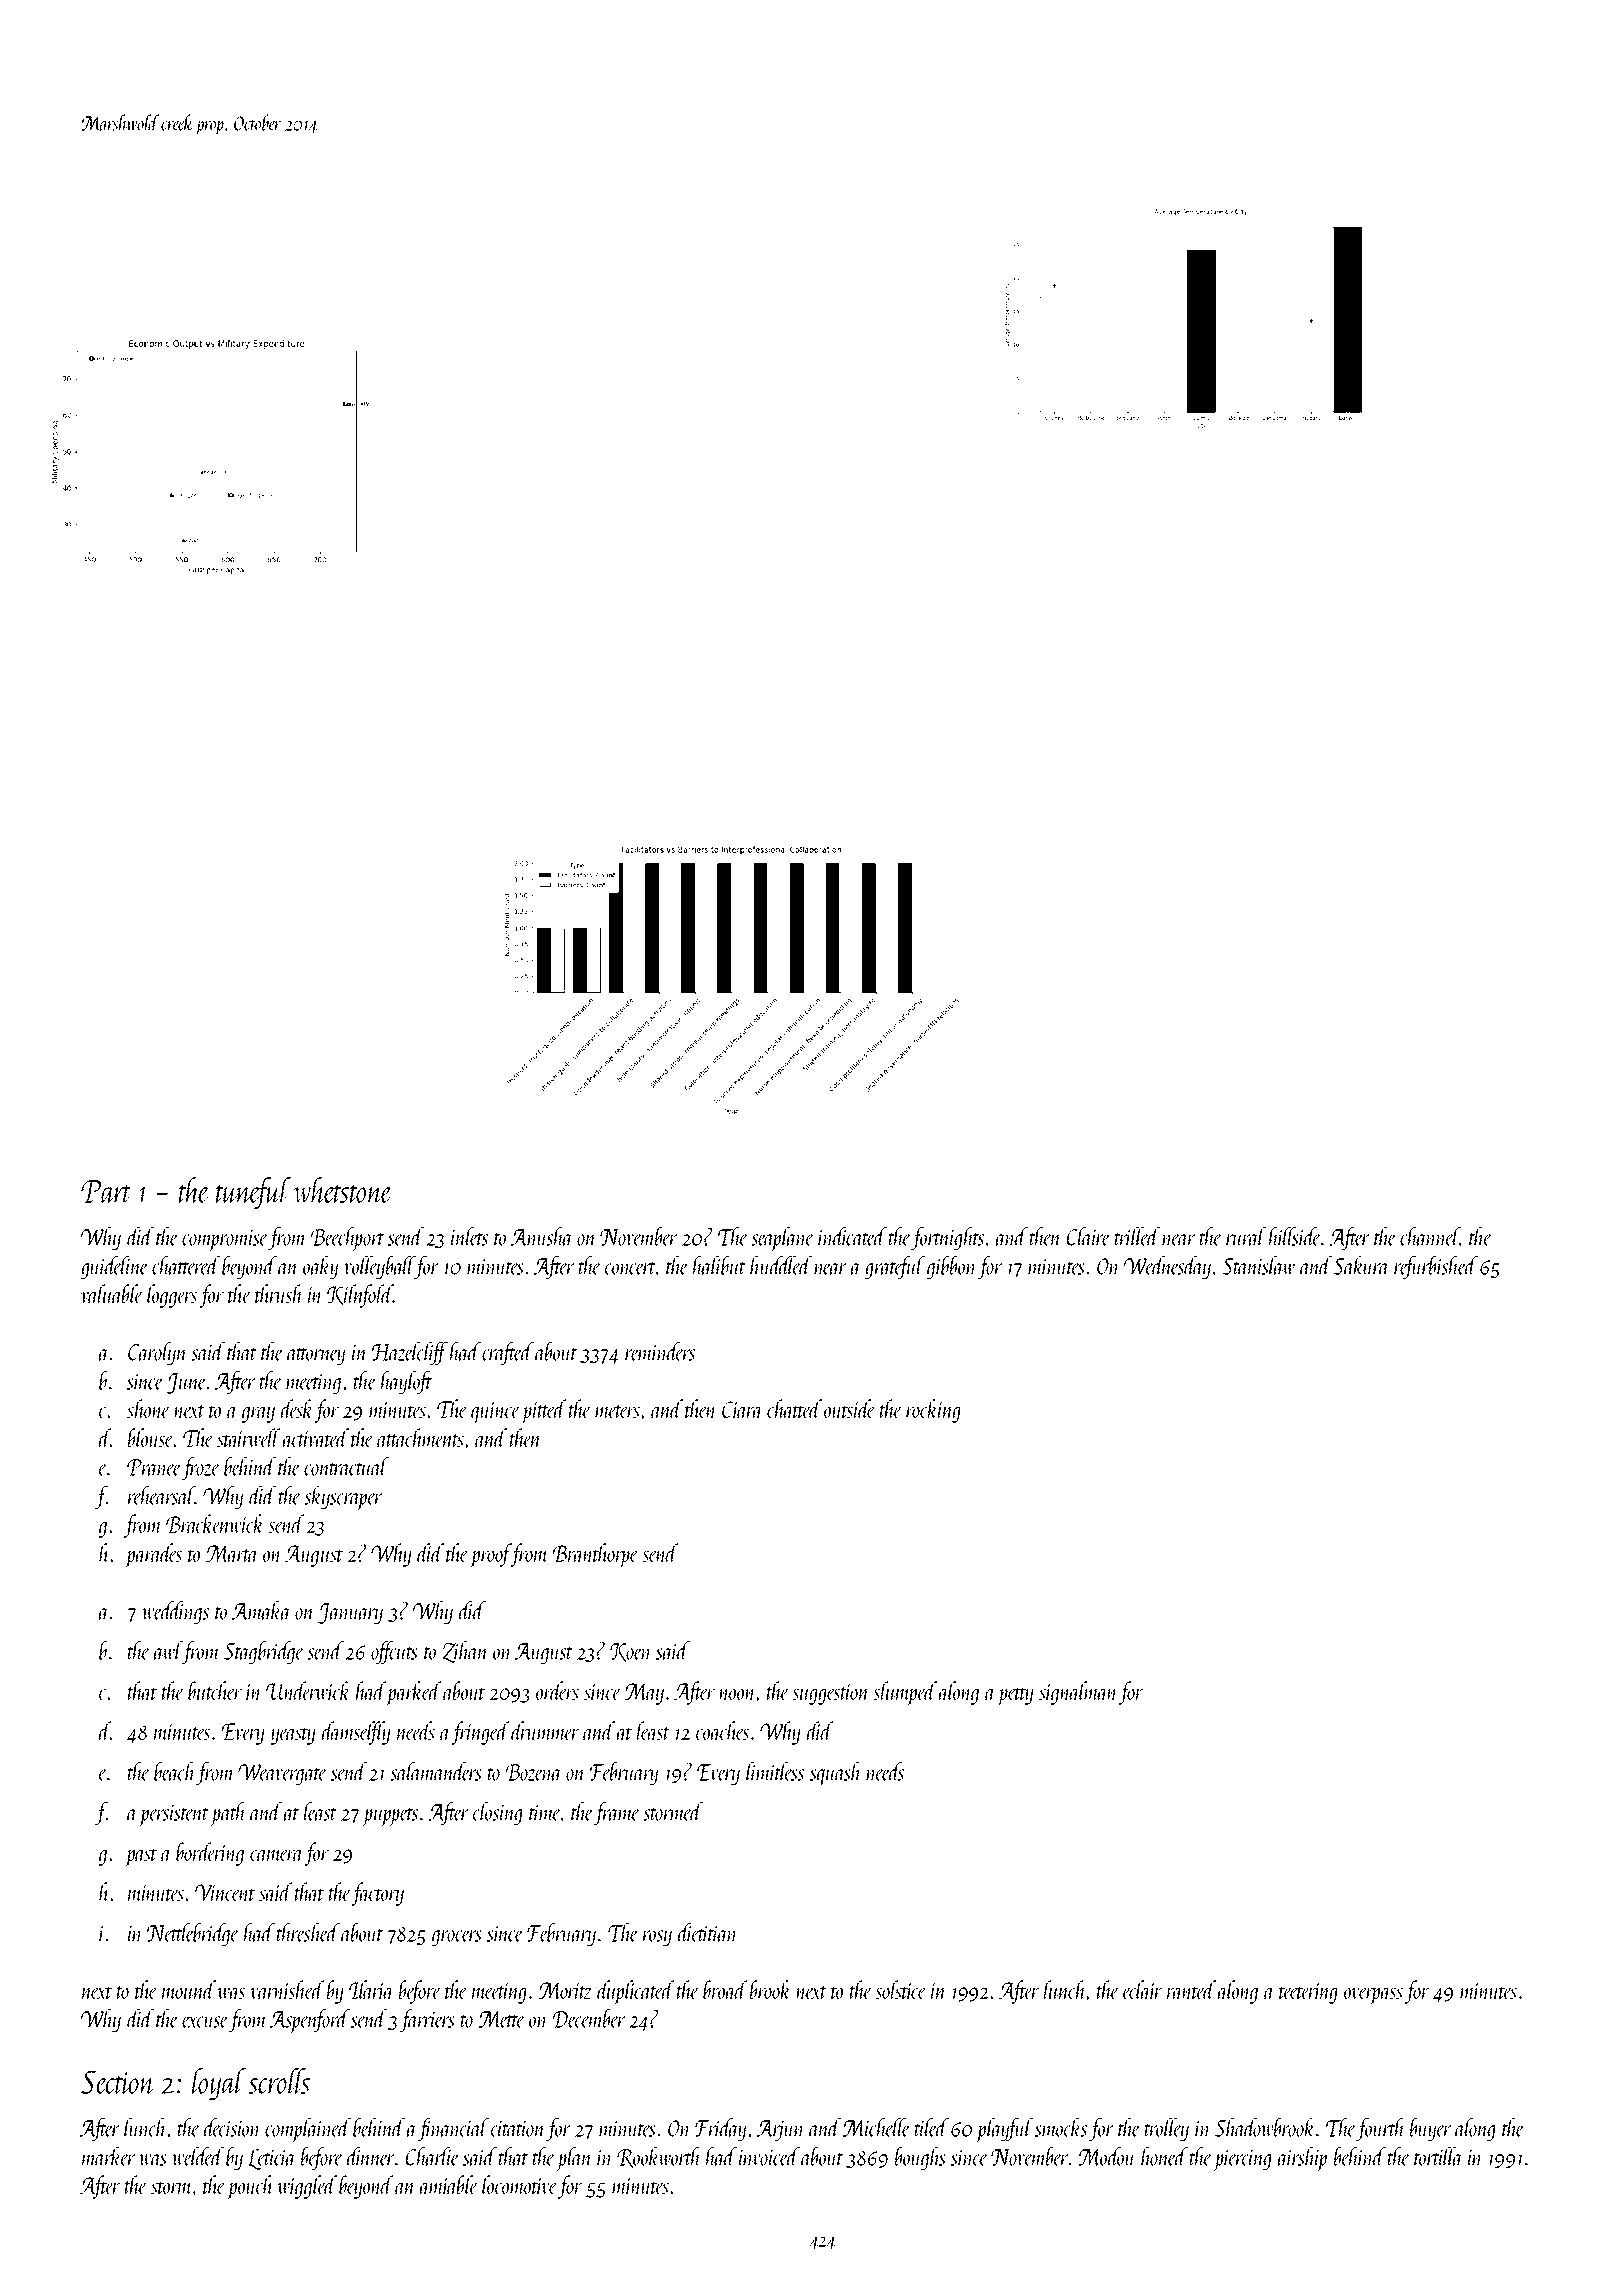  What do you see at coordinates (232, 1553) in the page?
I see `Marta` at bounding box center [232, 1553].
